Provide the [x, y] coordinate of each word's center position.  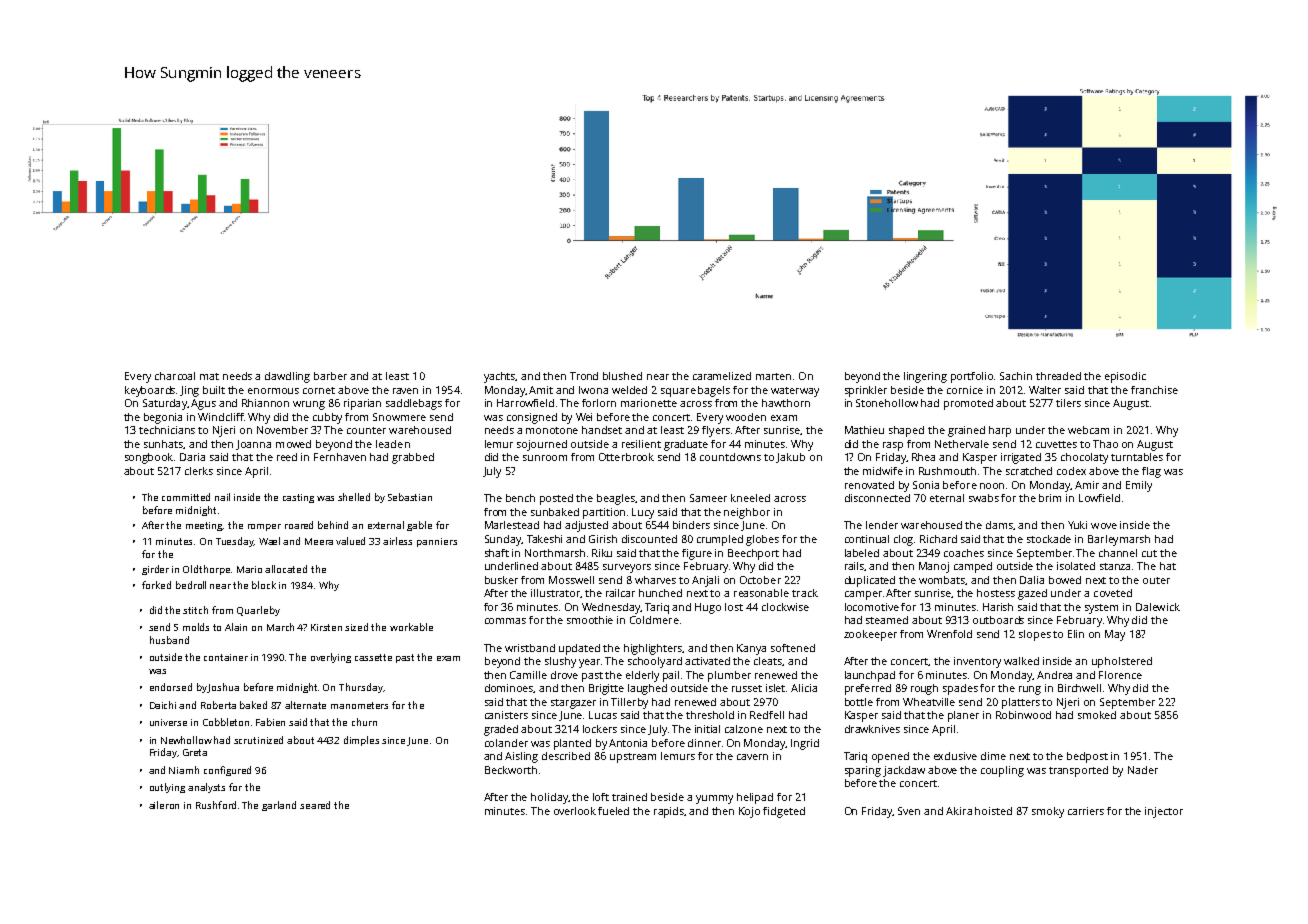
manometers [359, 705]
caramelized [722, 376]
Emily [1139, 486]
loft [601, 797]
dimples [361, 741]
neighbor [747, 513]
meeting [205, 526]
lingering [925, 377]
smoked [1097, 715]
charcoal [175, 376]
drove [564, 675]
